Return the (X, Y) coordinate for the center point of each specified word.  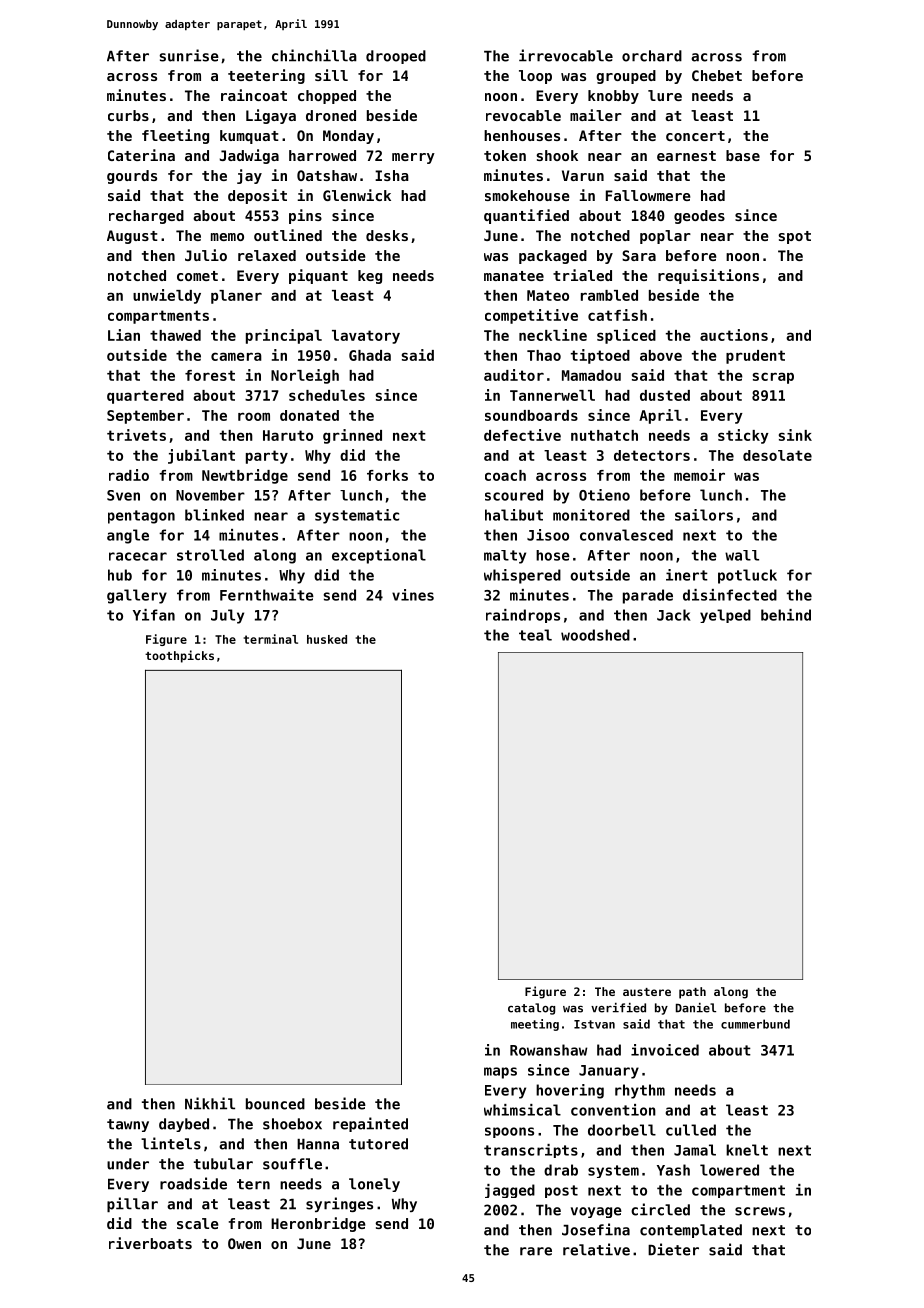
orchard (652, 56)
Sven (123, 495)
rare (536, 1251)
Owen (244, 1243)
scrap (773, 378)
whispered (522, 576)
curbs (128, 115)
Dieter (673, 1249)
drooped (396, 57)
